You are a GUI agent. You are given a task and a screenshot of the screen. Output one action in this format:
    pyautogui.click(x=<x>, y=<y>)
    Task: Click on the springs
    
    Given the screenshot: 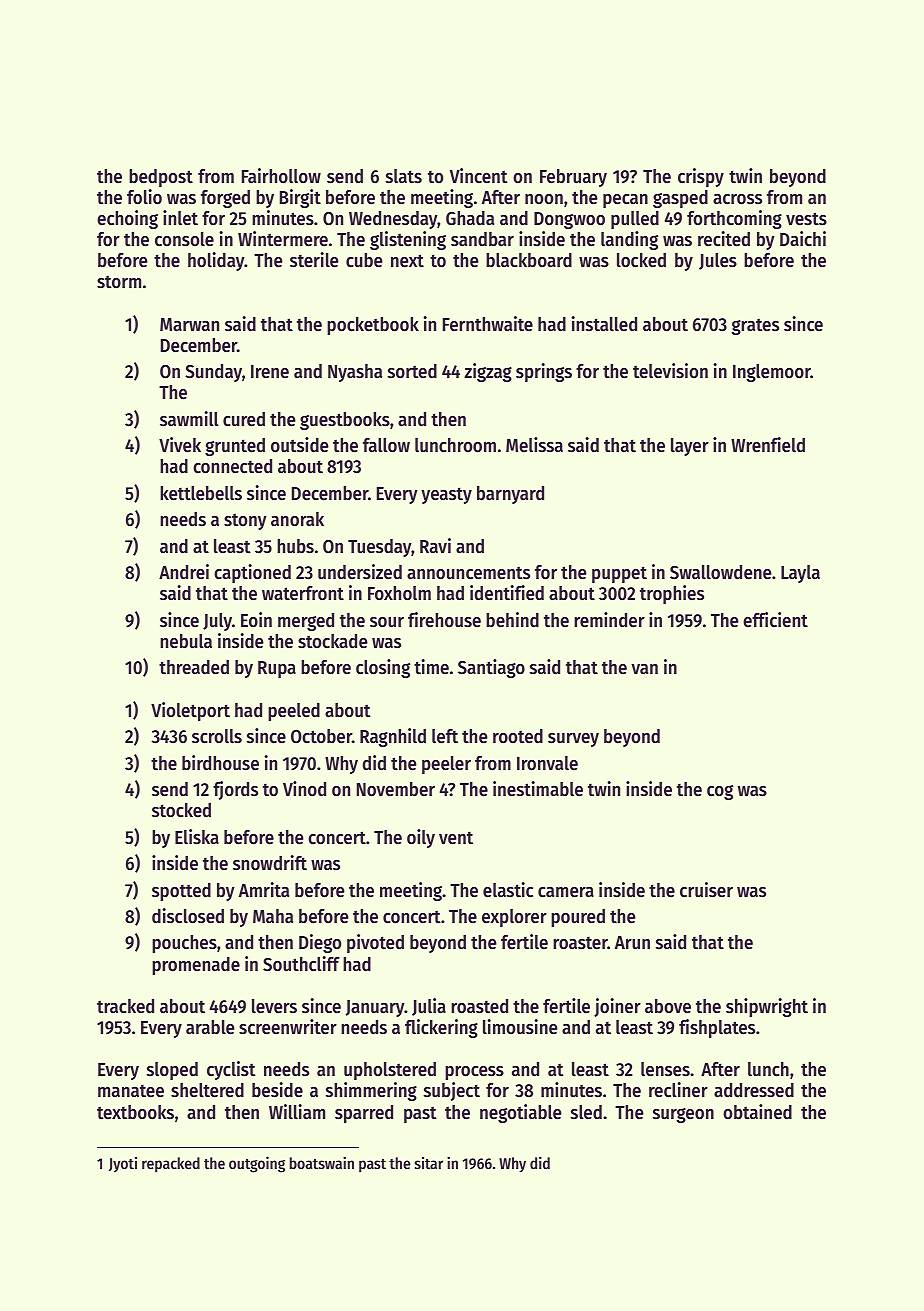 What is the action you would take?
    pyautogui.click(x=544, y=372)
